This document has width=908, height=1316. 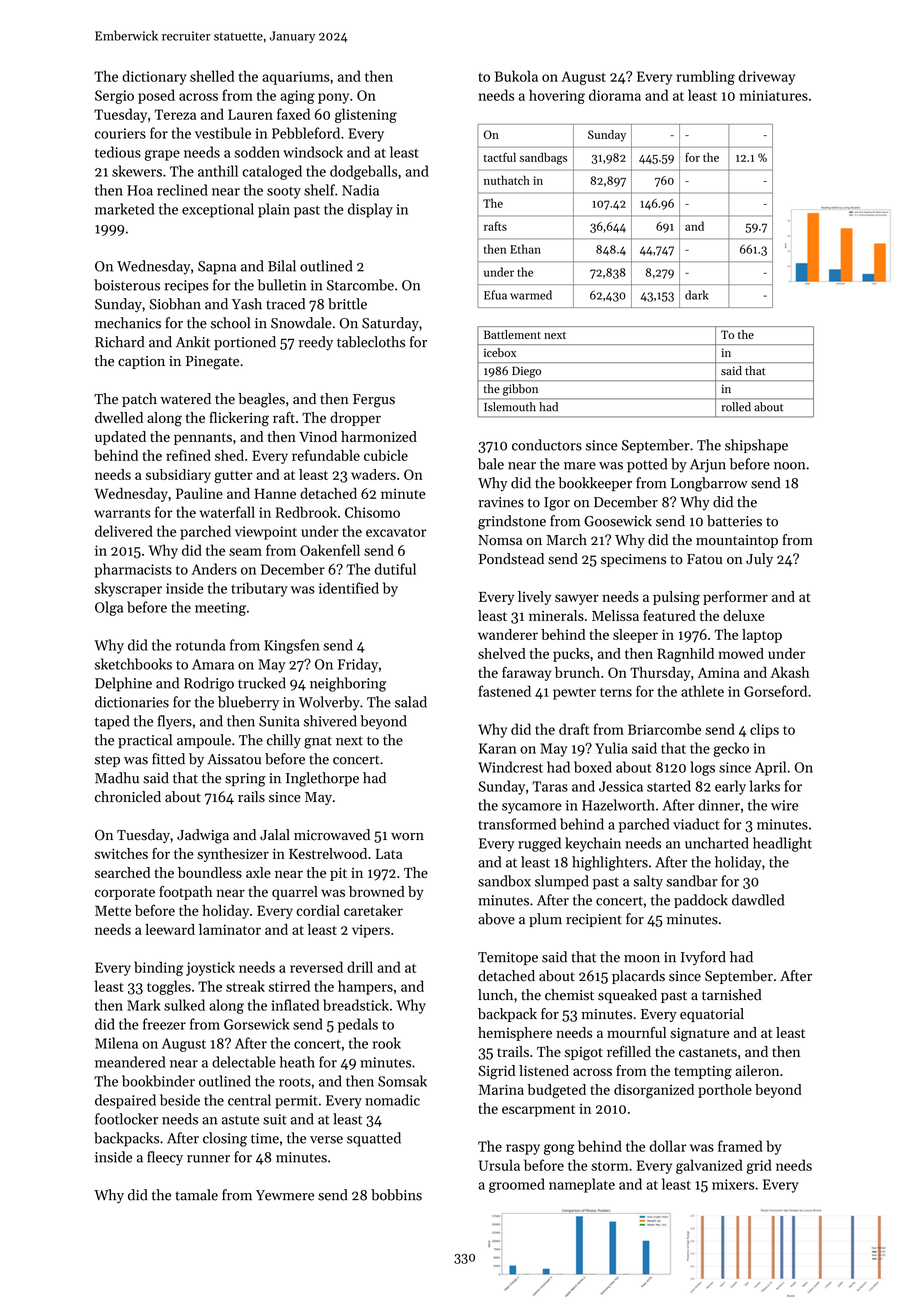 What do you see at coordinates (196, 1195) in the document?
I see `tamale` at bounding box center [196, 1195].
